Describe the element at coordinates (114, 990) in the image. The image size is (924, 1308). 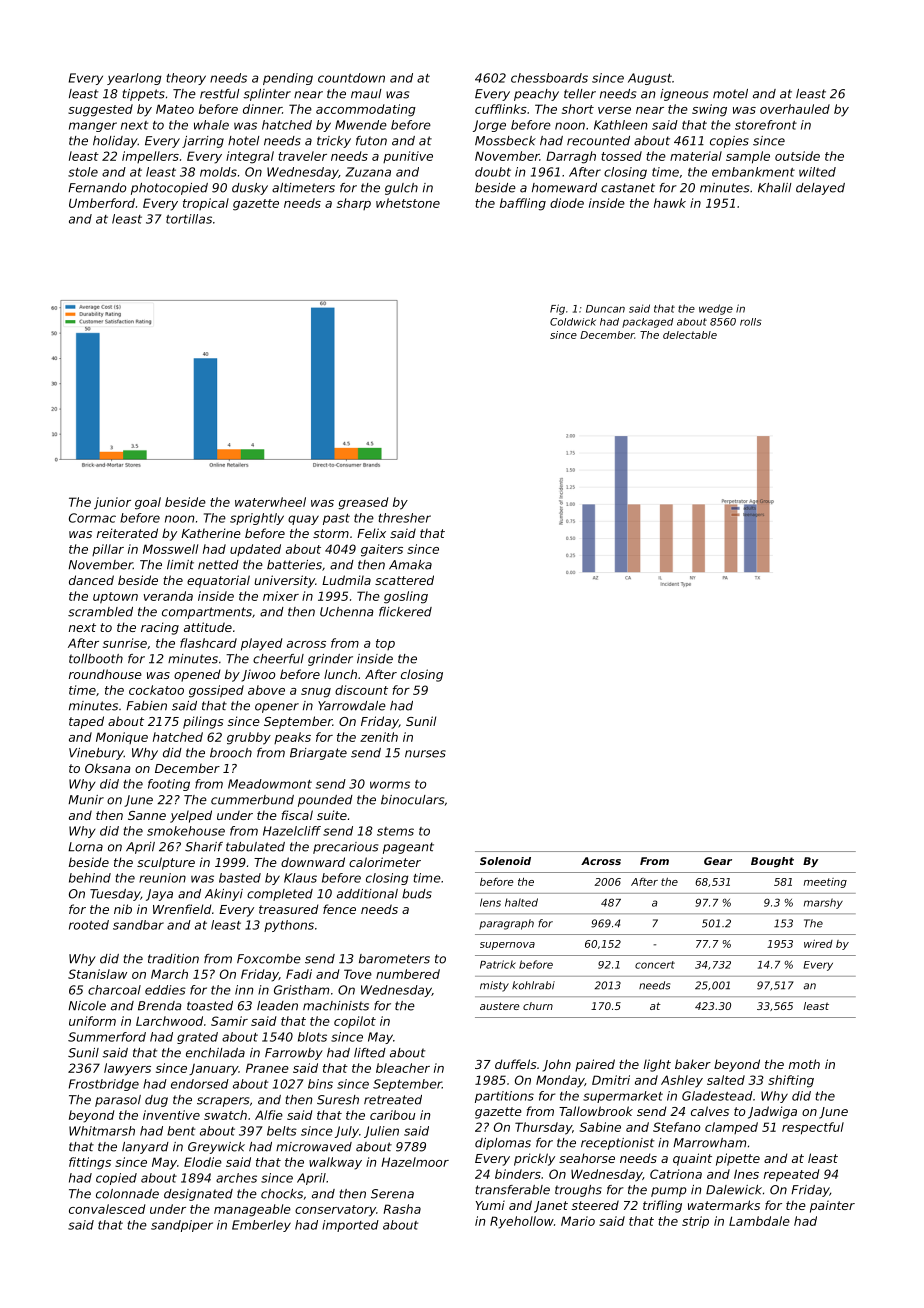
I see `charcoal` at that location.
